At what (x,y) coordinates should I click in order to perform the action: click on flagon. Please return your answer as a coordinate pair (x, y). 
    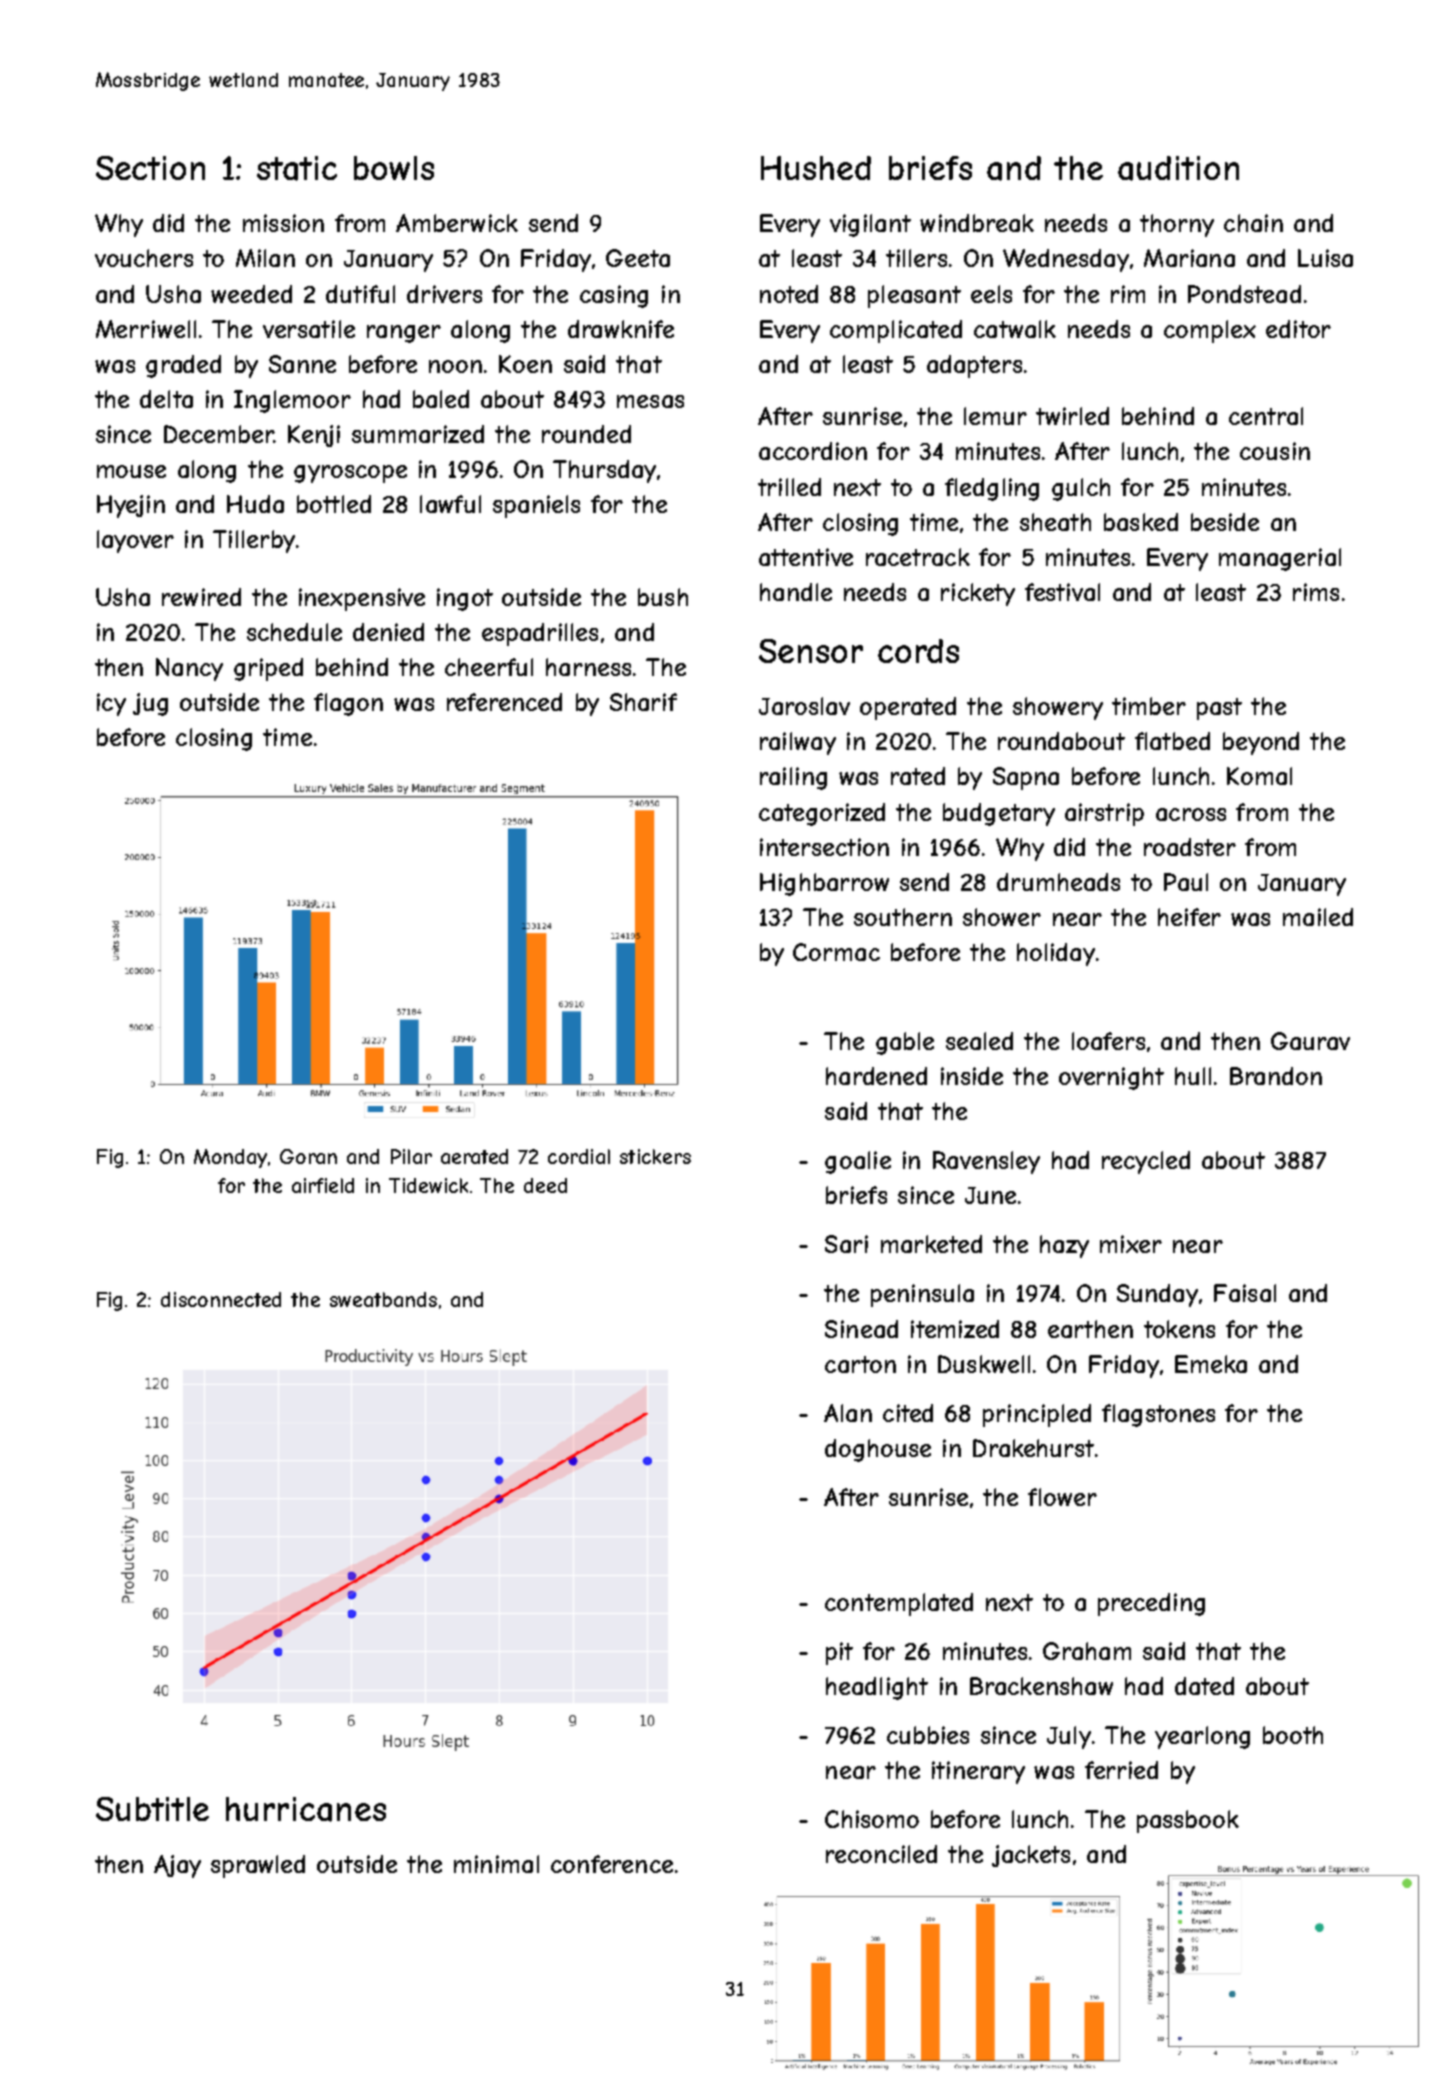
    Looking at the image, I should click on (348, 704).
